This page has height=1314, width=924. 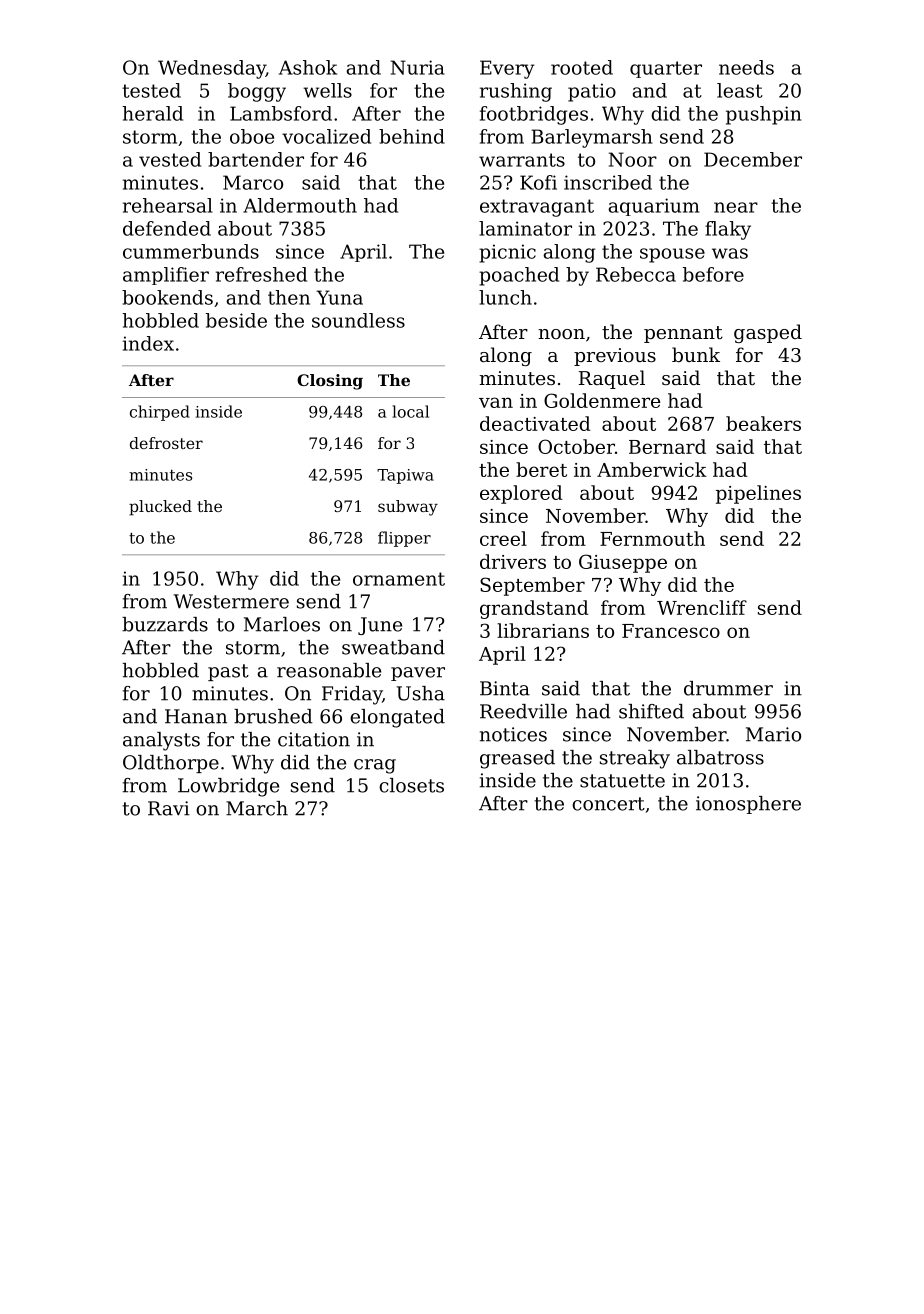 I want to click on herald, so click(x=152, y=113).
